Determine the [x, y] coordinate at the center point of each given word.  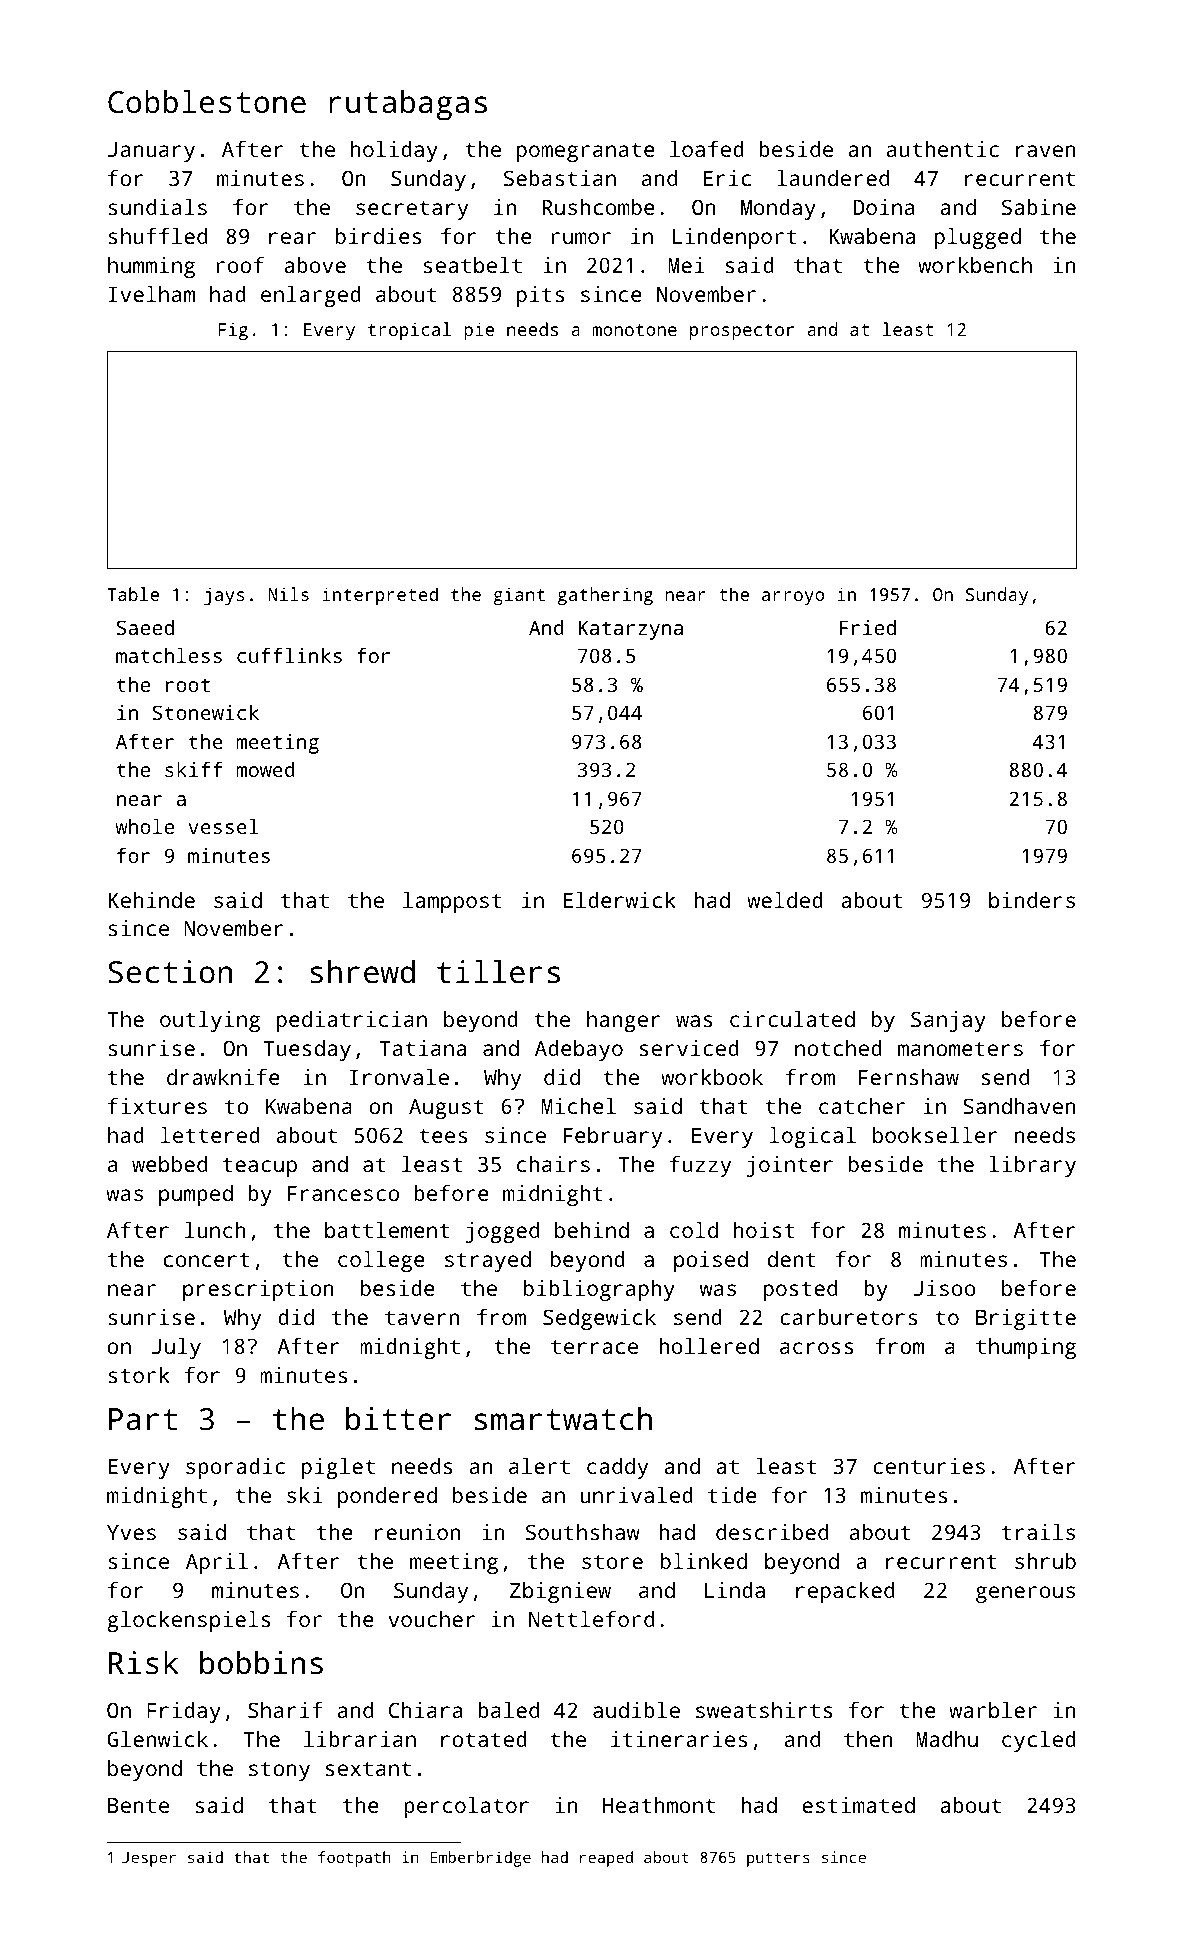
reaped [606, 1859]
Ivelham [152, 294]
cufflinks [289, 655]
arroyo [793, 598]
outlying [210, 1021]
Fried [868, 627]
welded [785, 900]
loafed [707, 148]
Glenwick [157, 1739]
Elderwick [620, 900]
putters [778, 1859]
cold [694, 1230]
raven [1046, 151]
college [381, 1261]
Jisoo [945, 1288]
